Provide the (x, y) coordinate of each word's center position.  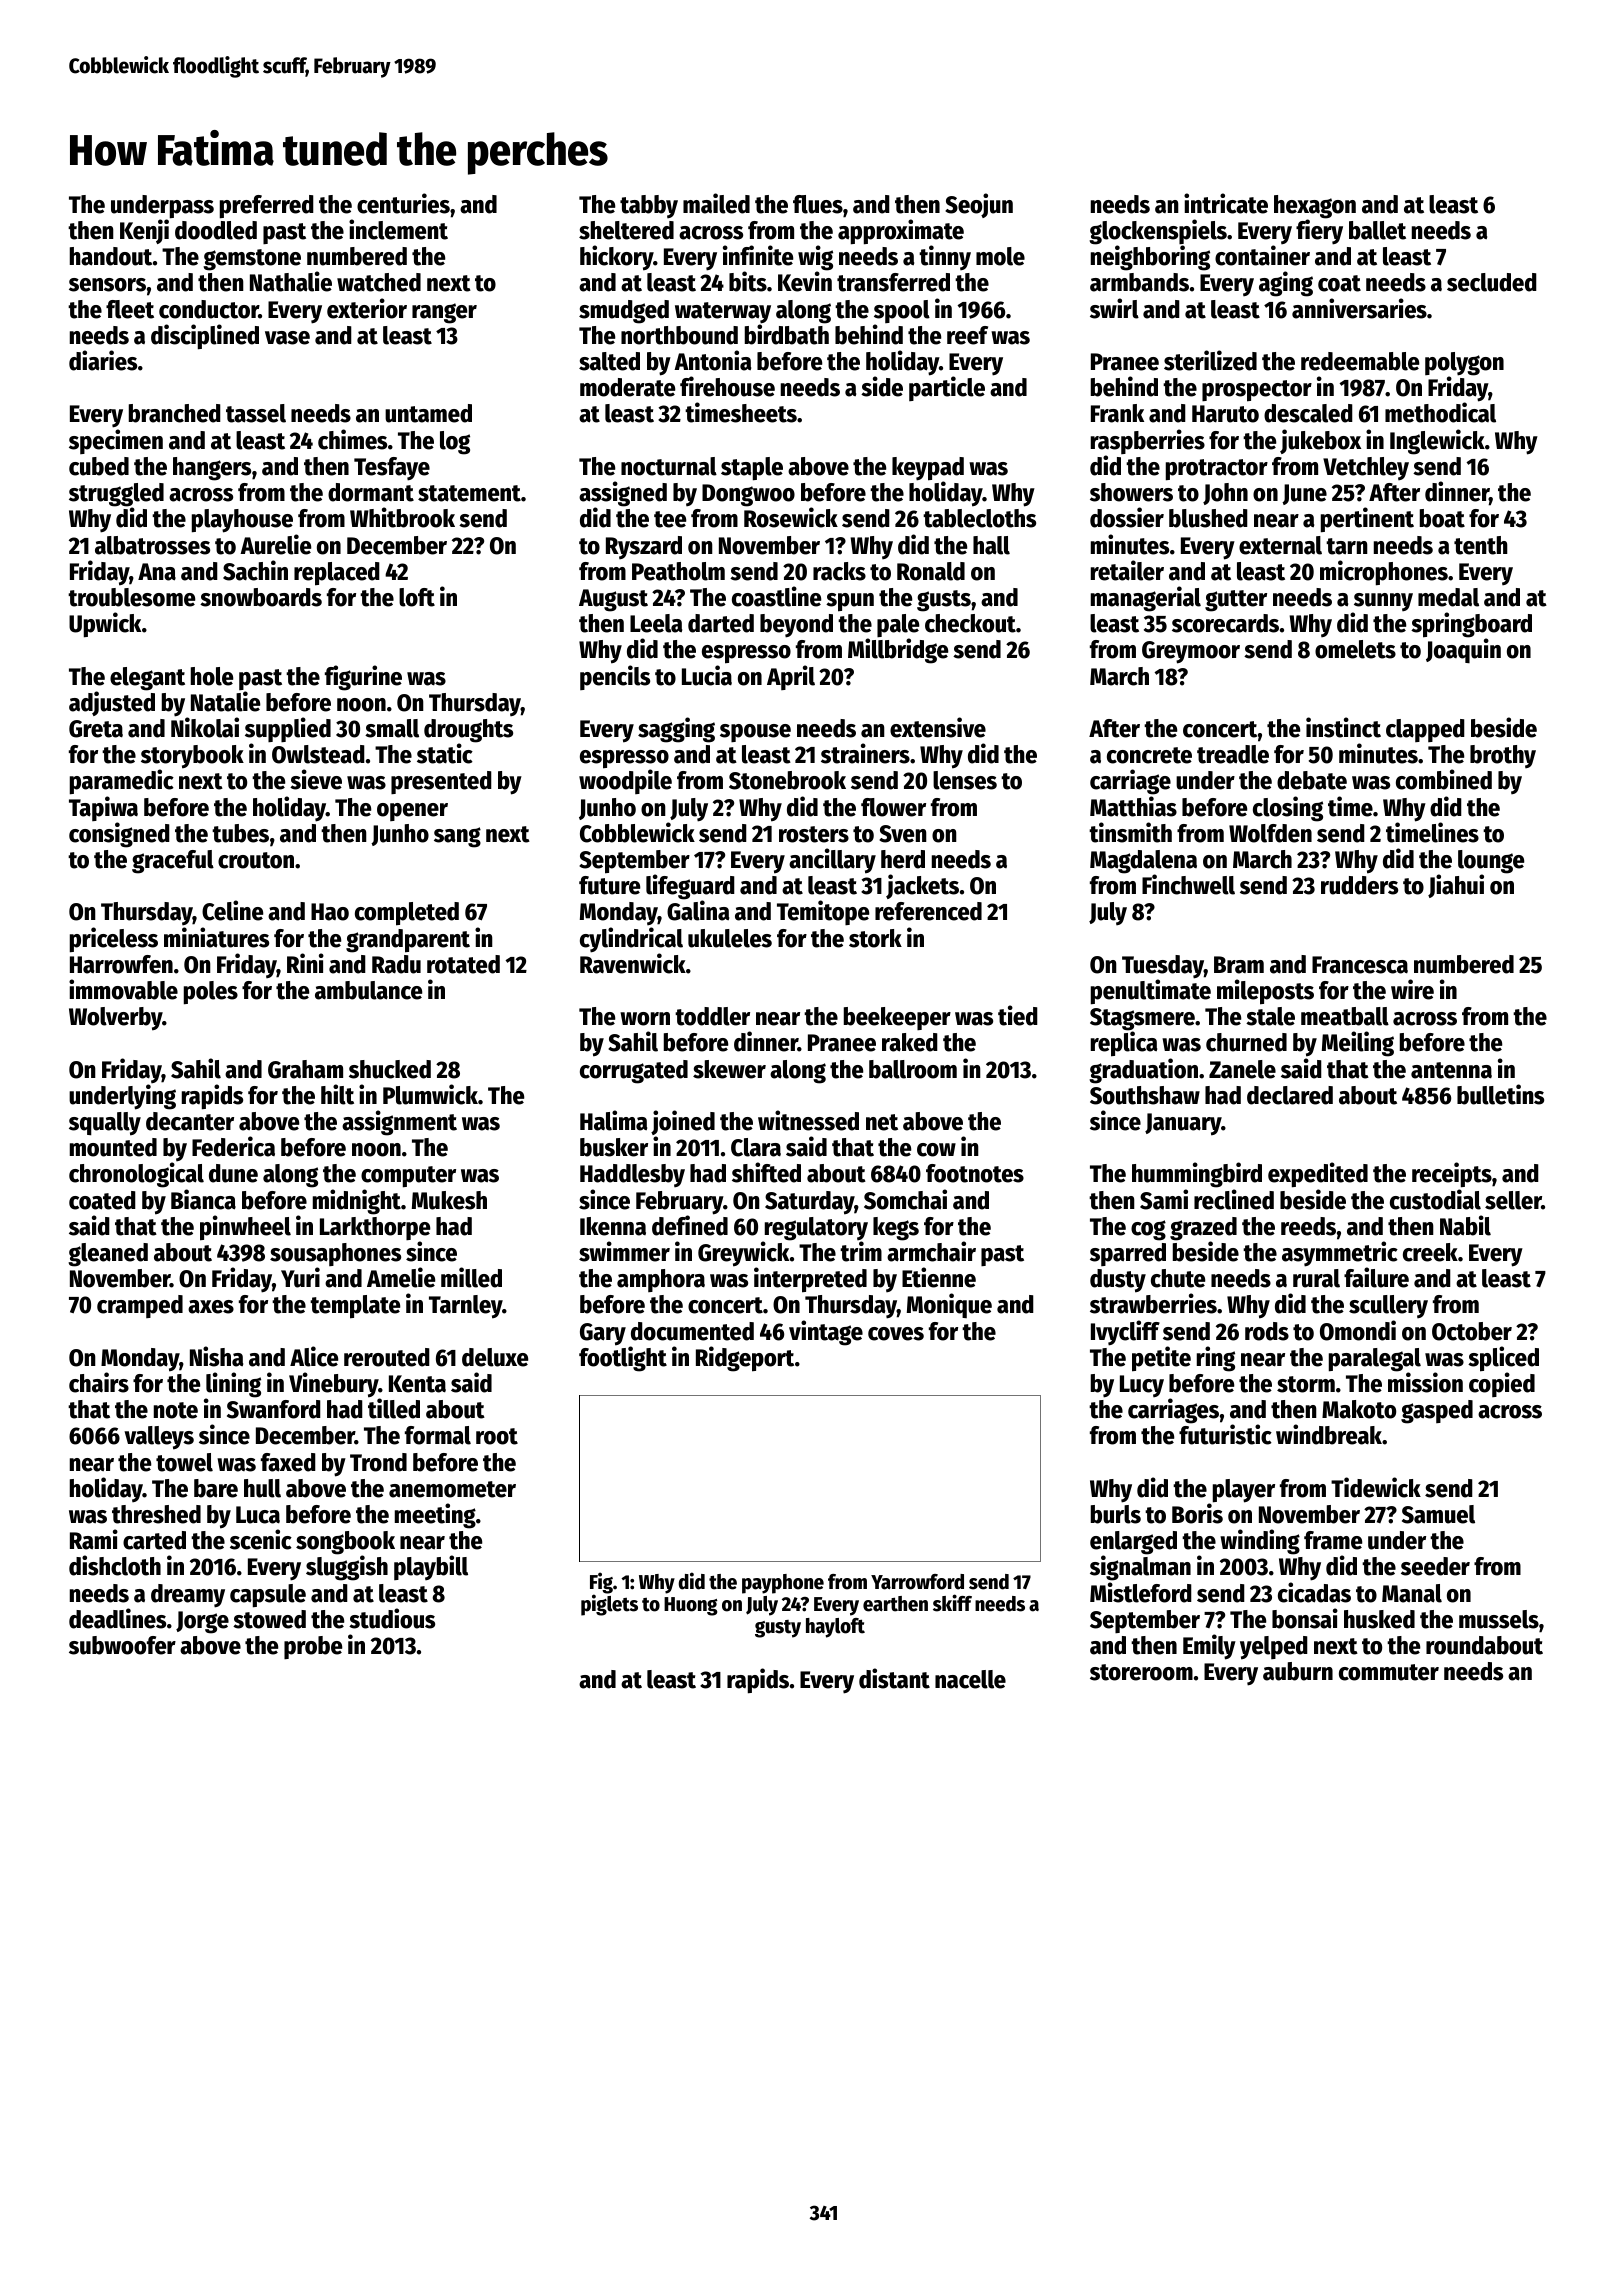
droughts (468, 731)
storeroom (1141, 1672)
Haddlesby (632, 1175)
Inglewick (1437, 442)
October (1472, 1331)
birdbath (787, 334)
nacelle (970, 1679)
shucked (390, 1069)
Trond (378, 1462)
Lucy (1142, 1386)
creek (1430, 1252)
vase (287, 338)
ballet (1377, 230)
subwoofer (122, 1645)
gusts (944, 601)
